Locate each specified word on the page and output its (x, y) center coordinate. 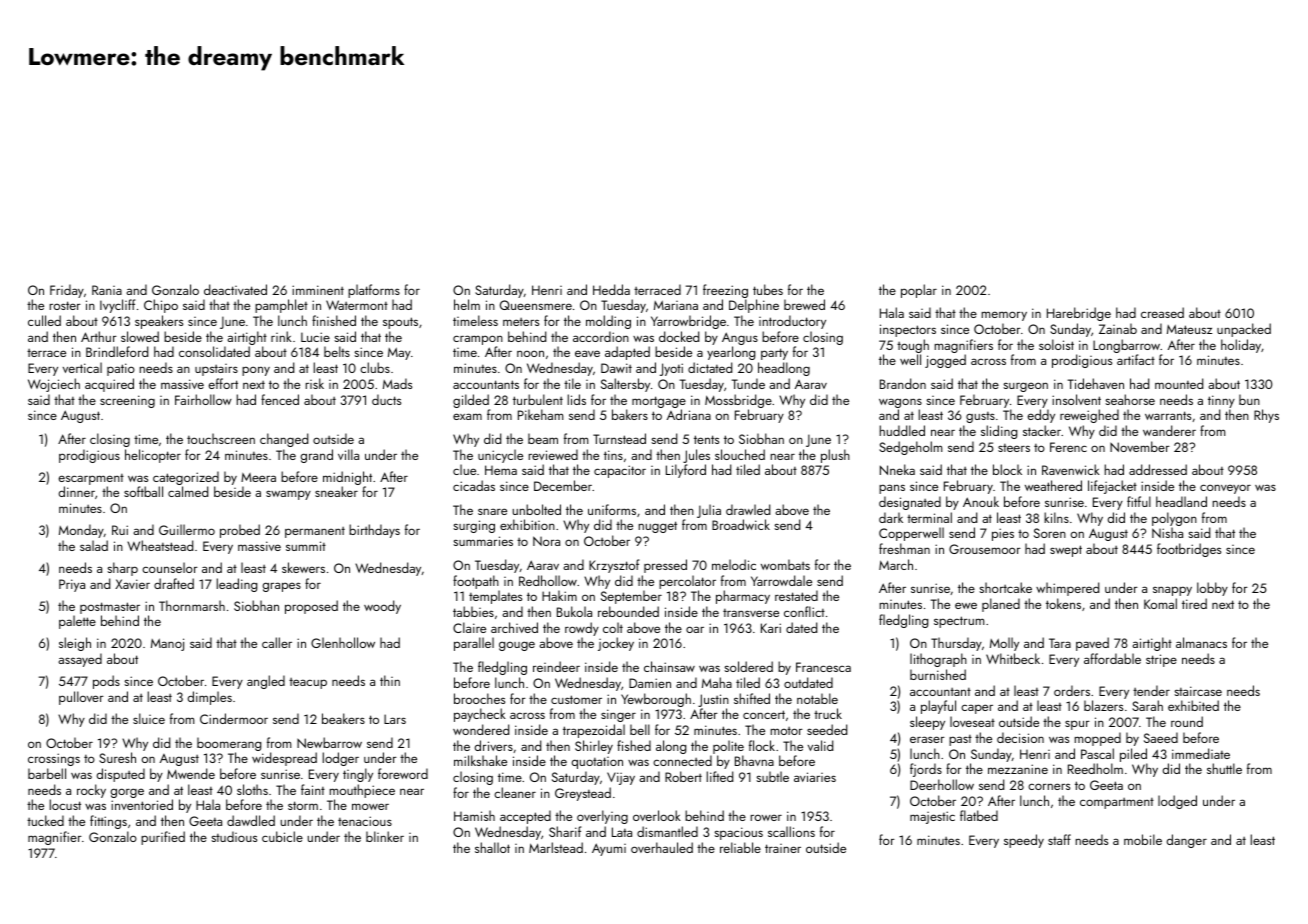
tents (706, 439)
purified (163, 838)
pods (106, 682)
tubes (768, 289)
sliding (999, 432)
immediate (1201, 753)
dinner (77, 491)
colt (613, 627)
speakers (159, 322)
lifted (719, 776)
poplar (919, 291)
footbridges (1189, 550)
